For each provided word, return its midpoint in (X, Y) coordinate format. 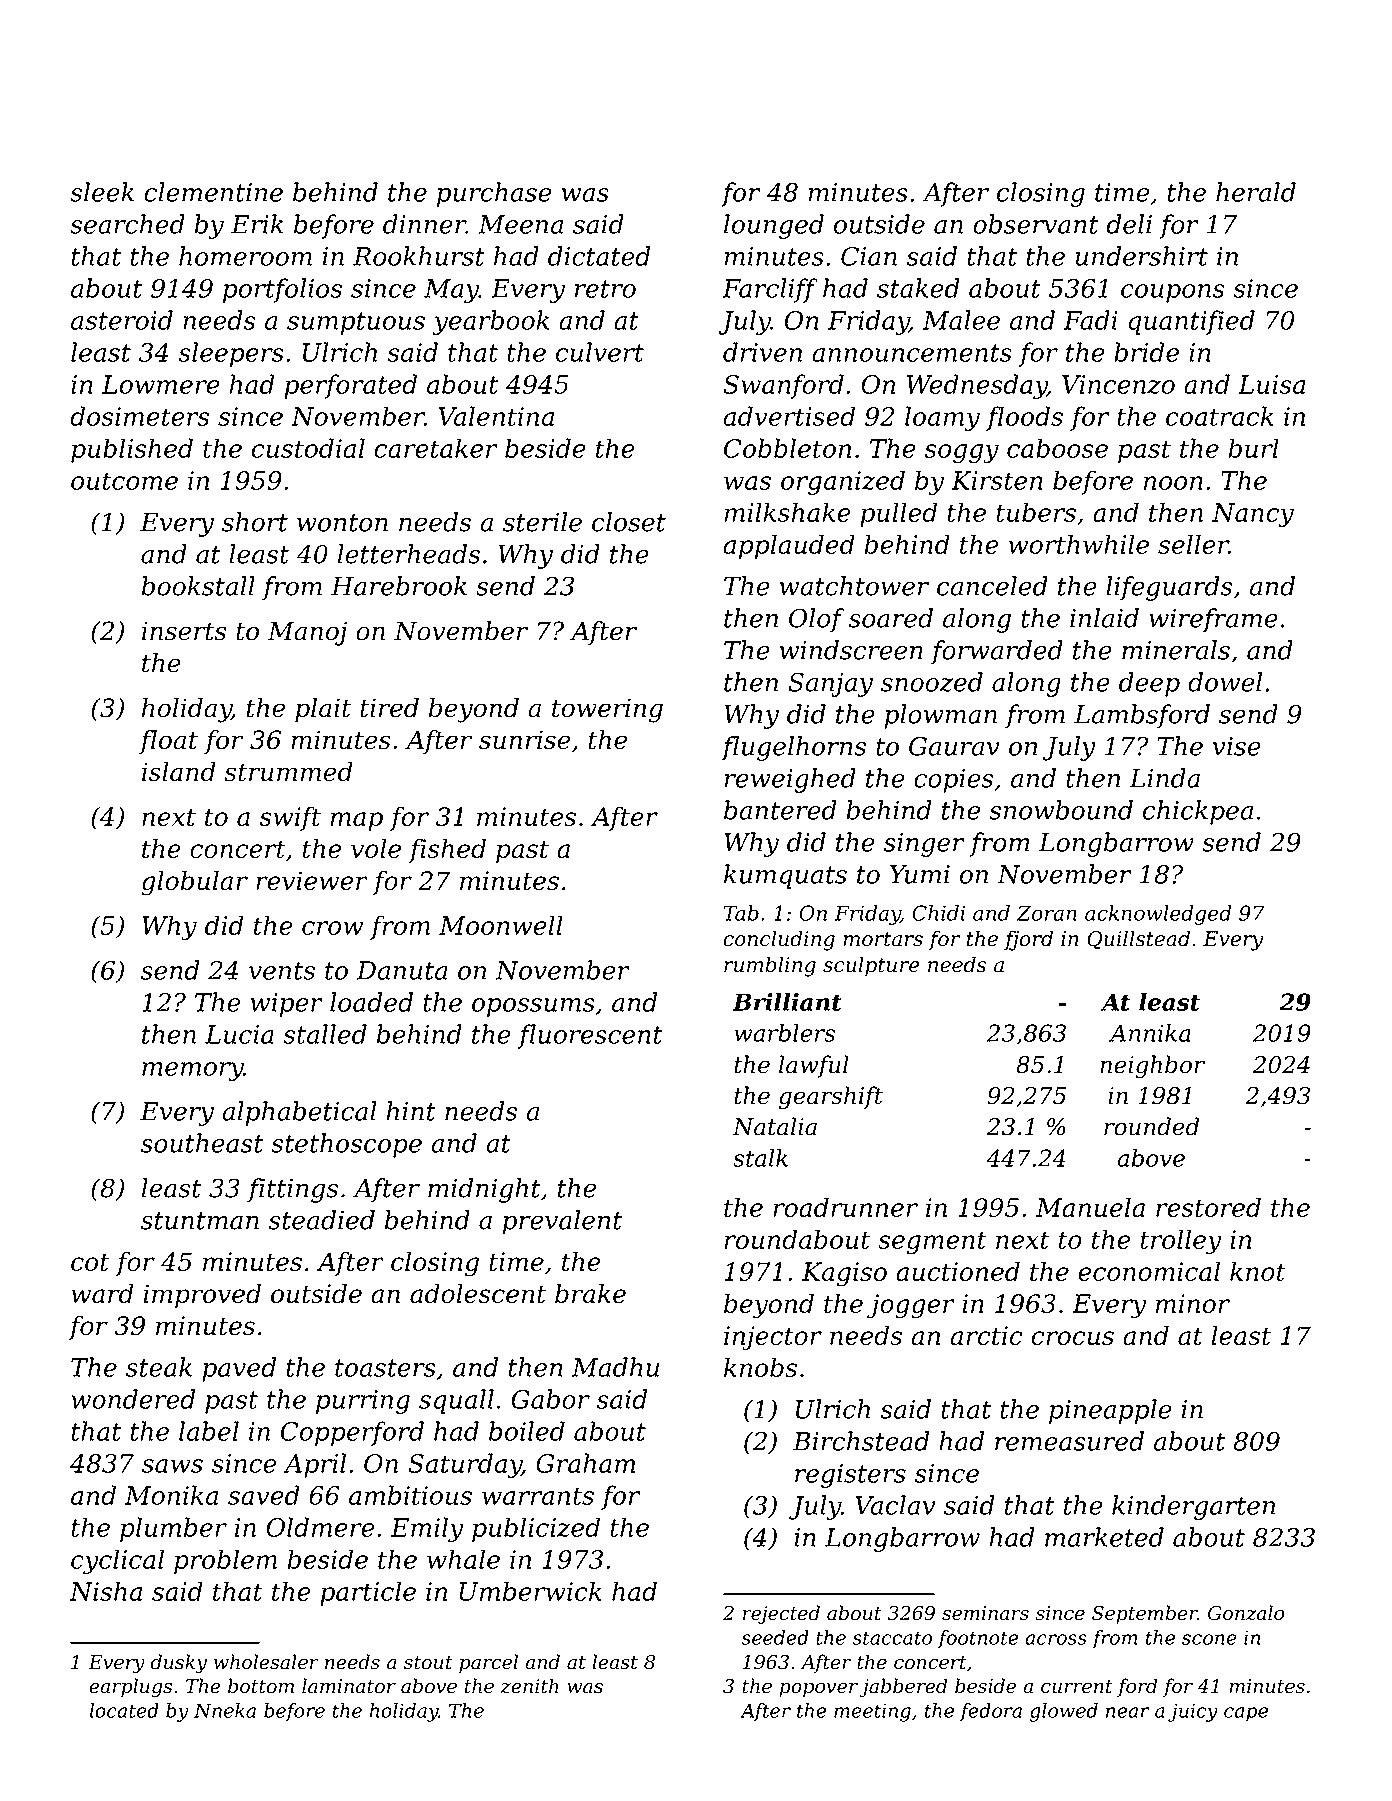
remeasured (1069, 1441)
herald (1256, 192)
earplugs (130, 1688)
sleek (102, 192)
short (255, 522)
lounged (774, 226)
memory (193, 1071)
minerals (1176, 650)
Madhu (615, 1367)
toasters (385, 1368)
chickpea (1198, 812)
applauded (789, 546)
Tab (741, 913)
